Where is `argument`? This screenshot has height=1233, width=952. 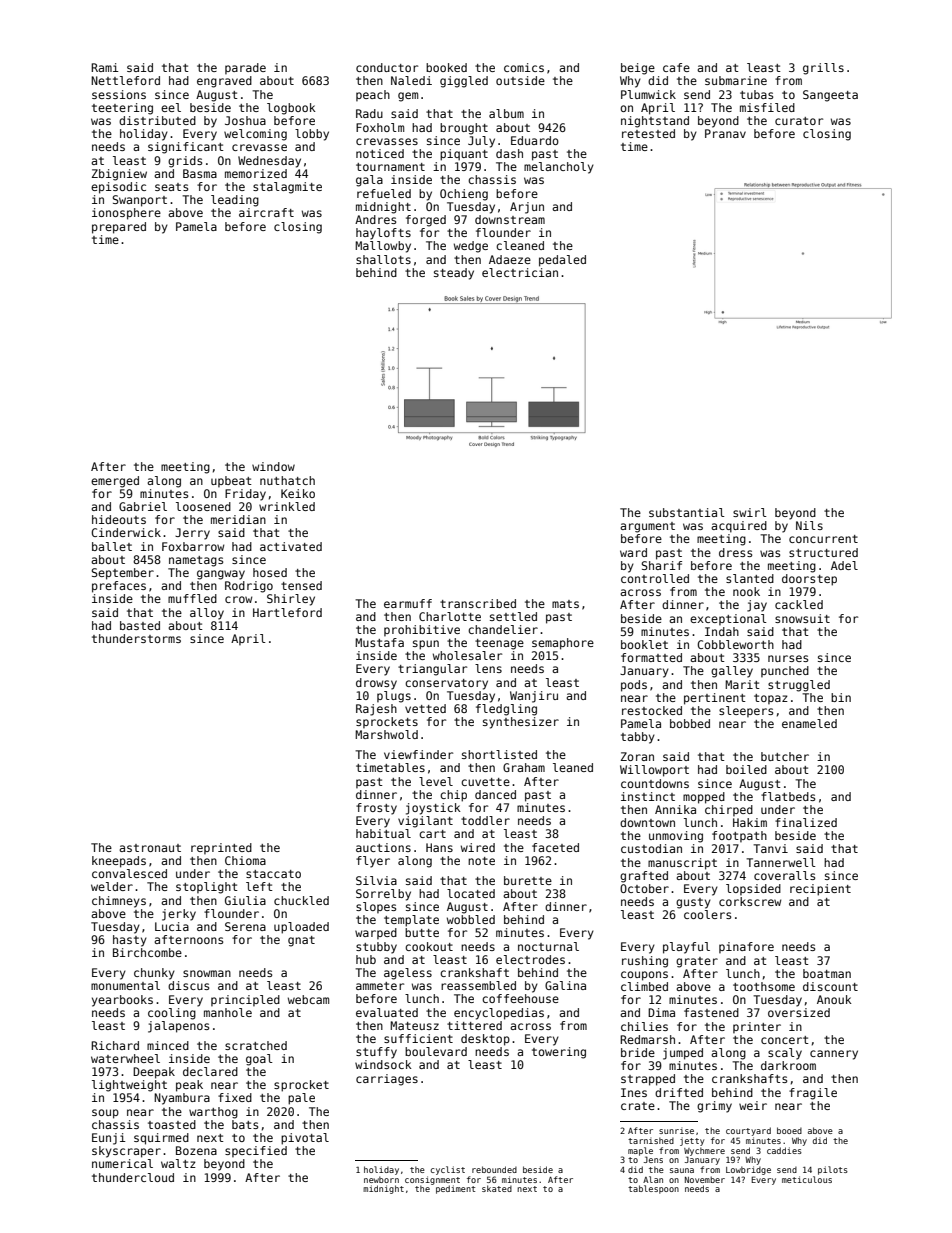
argument is located at coordinates (647, 527).
